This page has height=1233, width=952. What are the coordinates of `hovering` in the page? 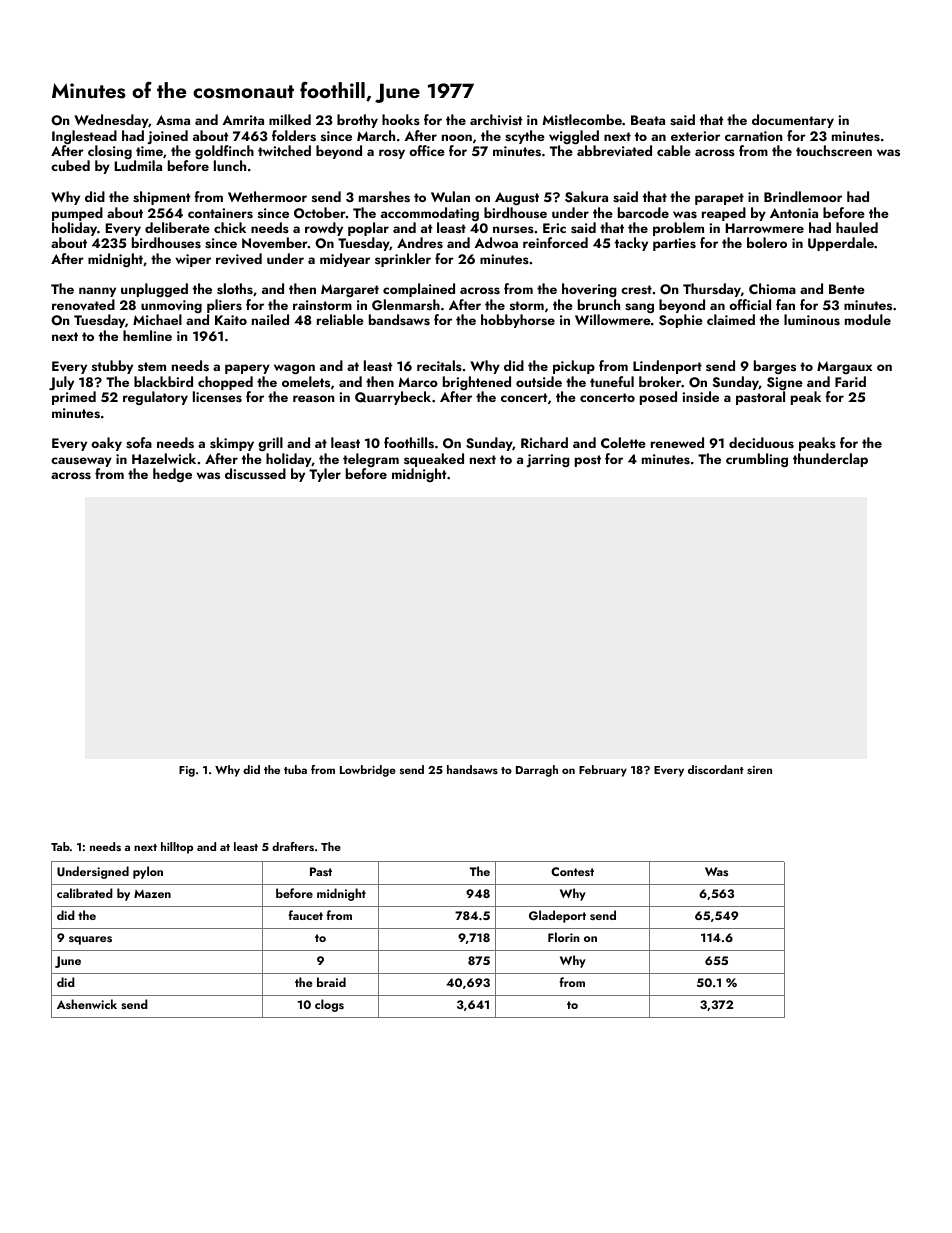 It's located at (589, 290).
